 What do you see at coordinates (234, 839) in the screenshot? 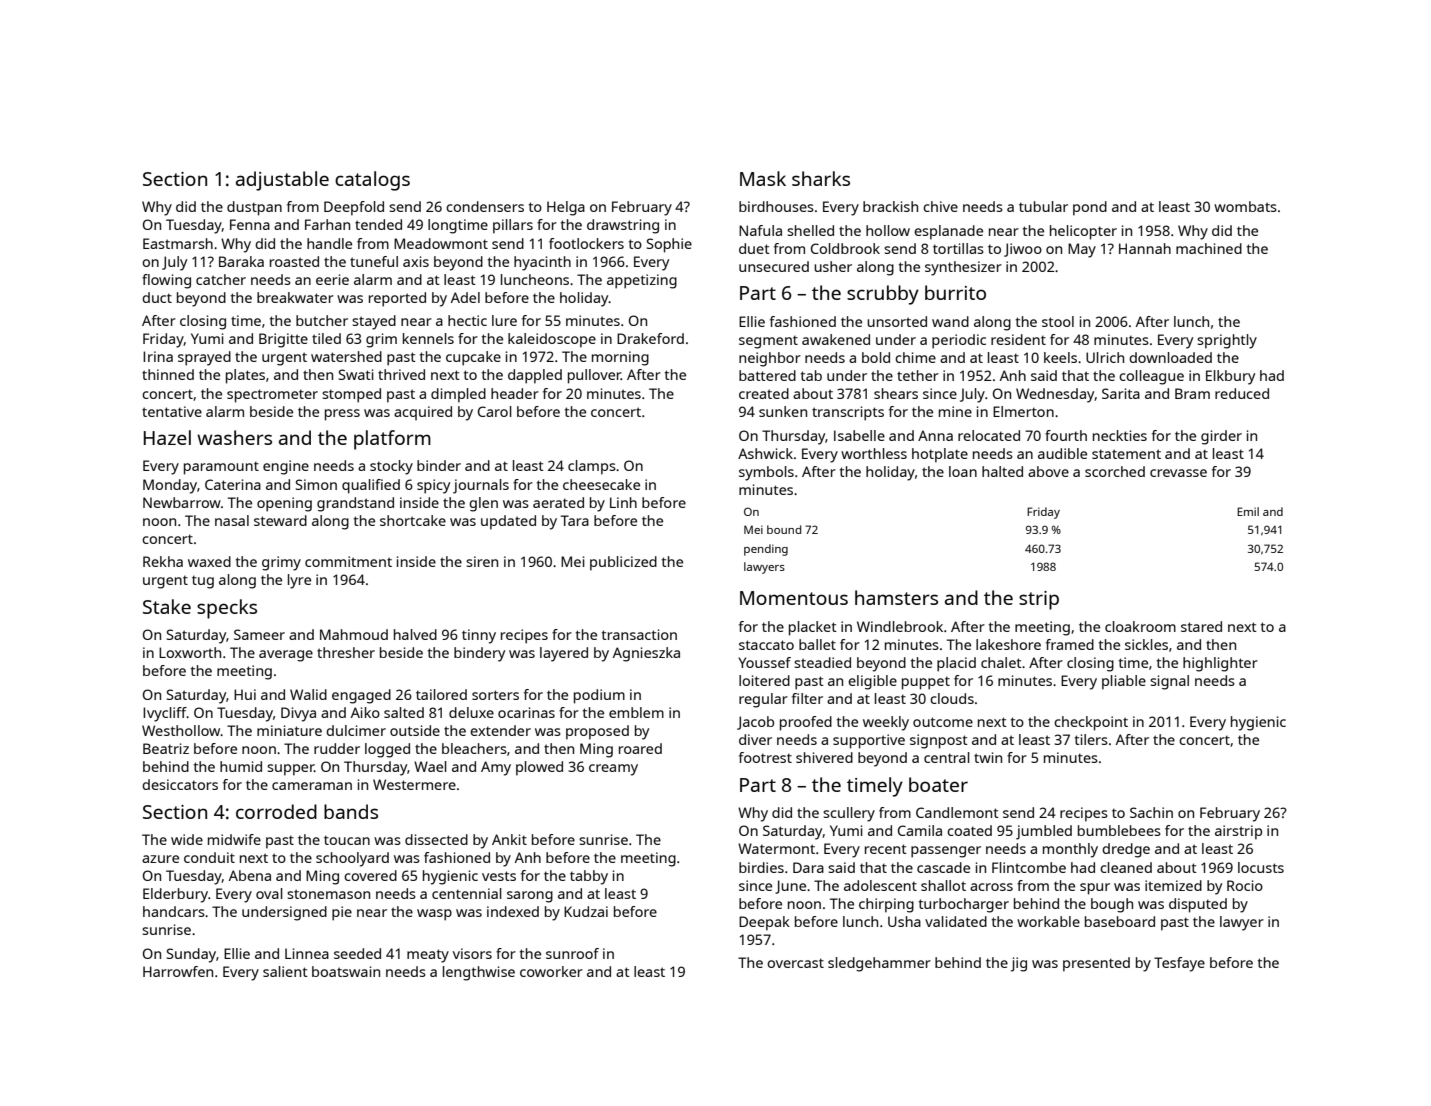
I see `midwife` at bounding box center [234, 839].
